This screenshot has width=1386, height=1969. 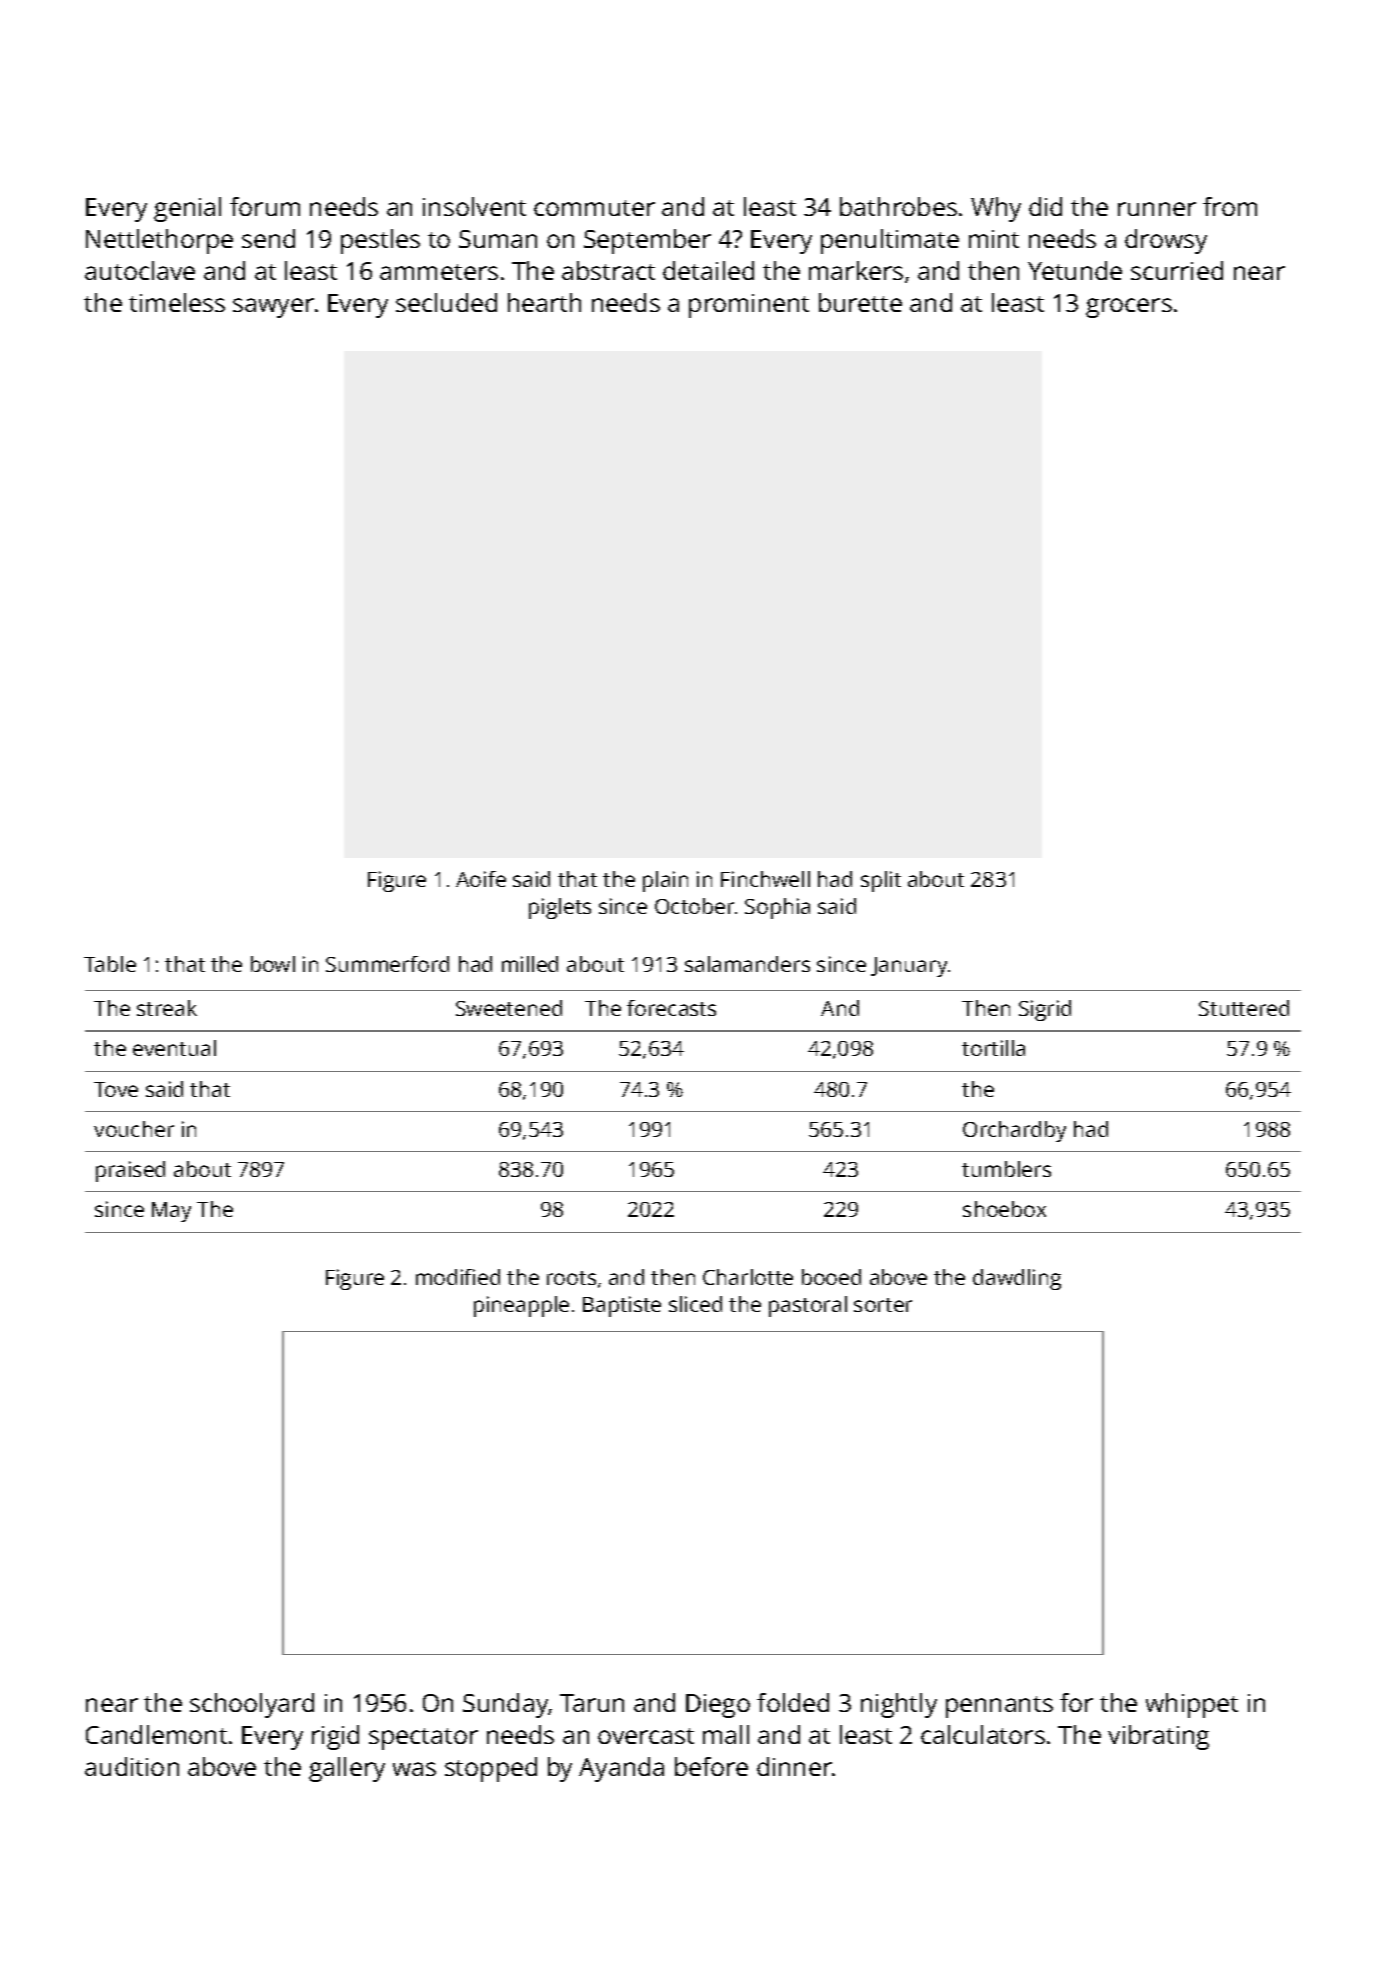 I want to click on insolvent, so click(x=474, y=206).
